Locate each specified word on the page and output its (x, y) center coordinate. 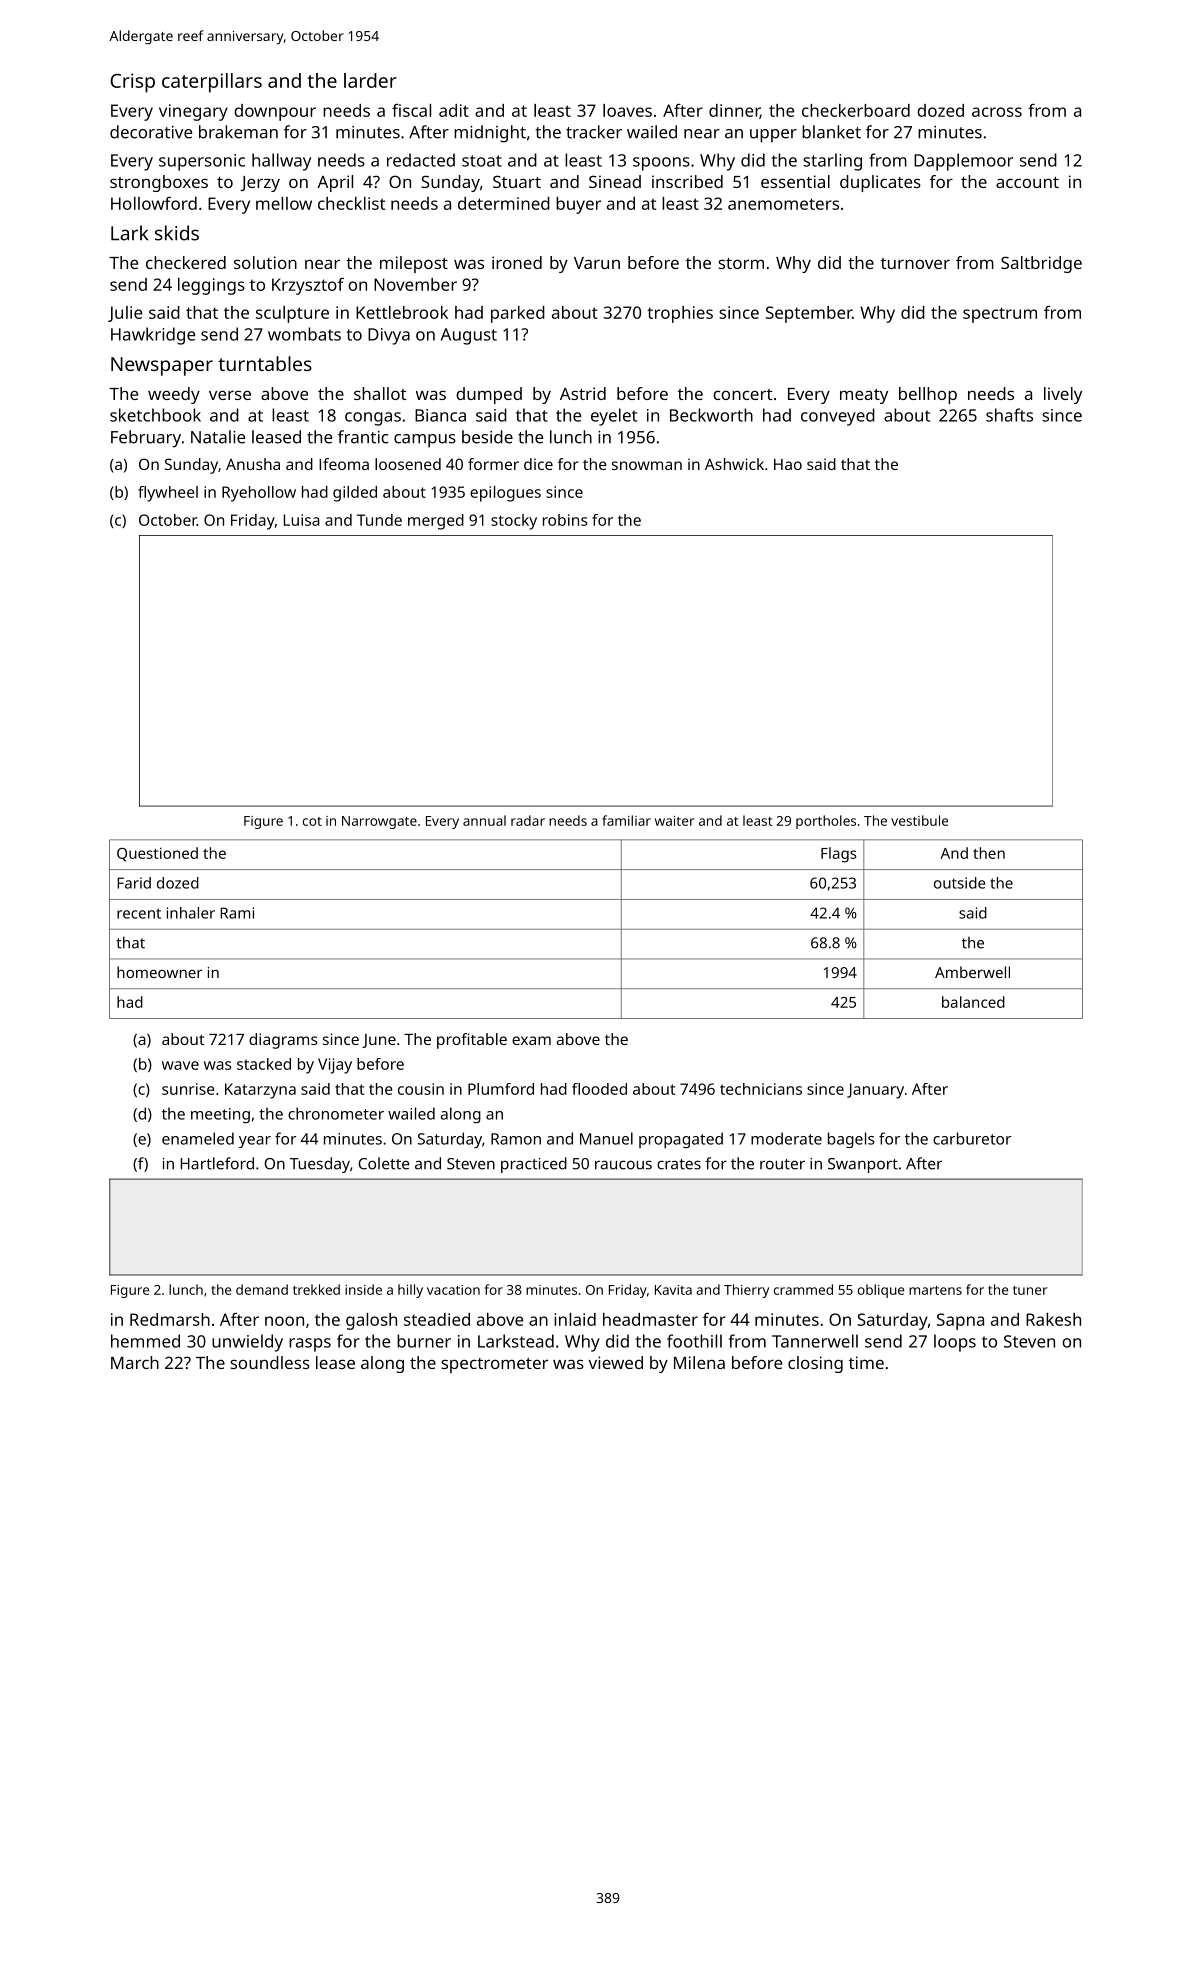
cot (312, 821)
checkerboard (856, 110)
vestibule (919, 820)
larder (370, 80)
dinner (734, 111)
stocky (514, 522)
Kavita (673, 1290)
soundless (270, 1362)
